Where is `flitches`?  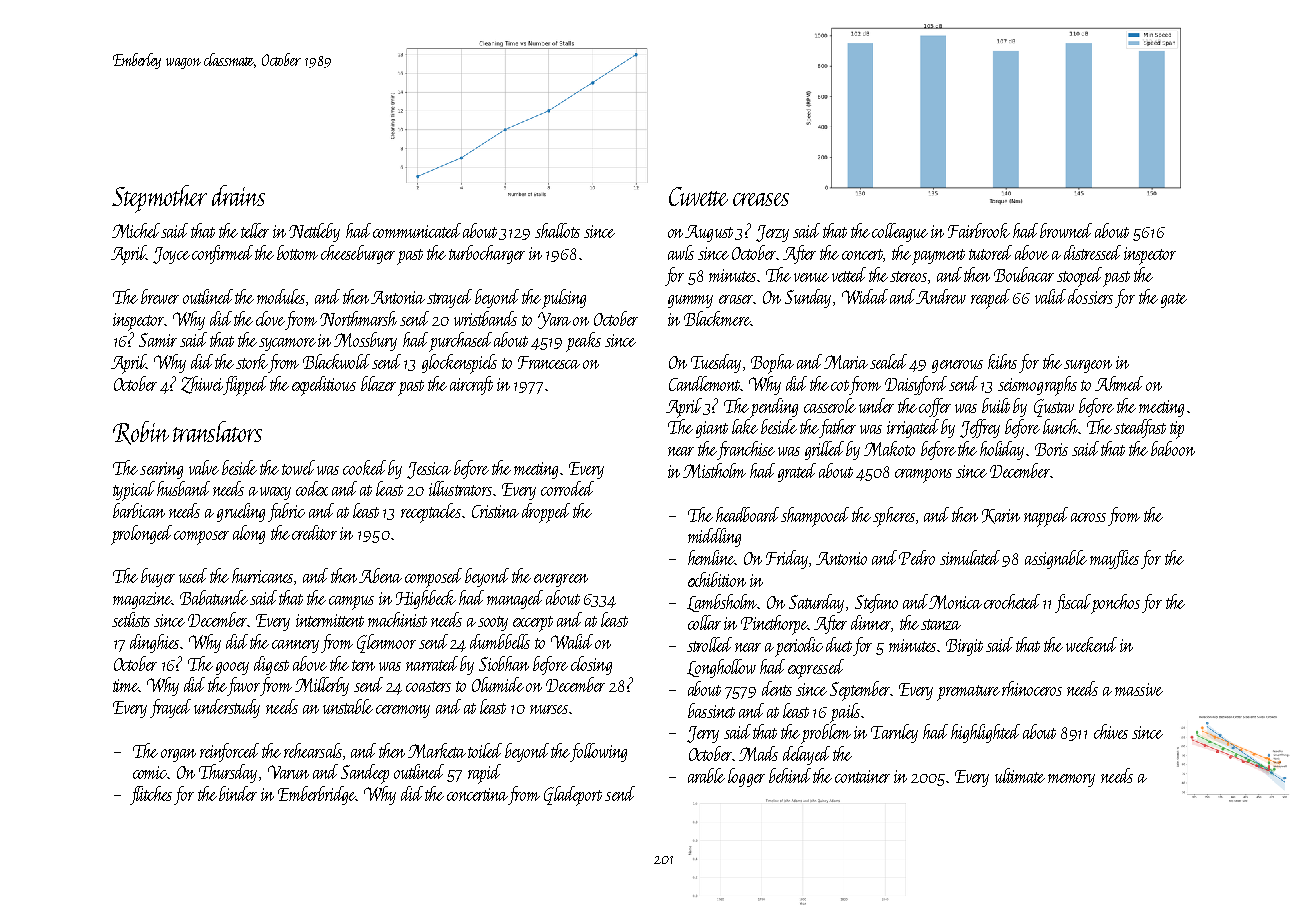
flitches is located at coordinates (151, 795).
